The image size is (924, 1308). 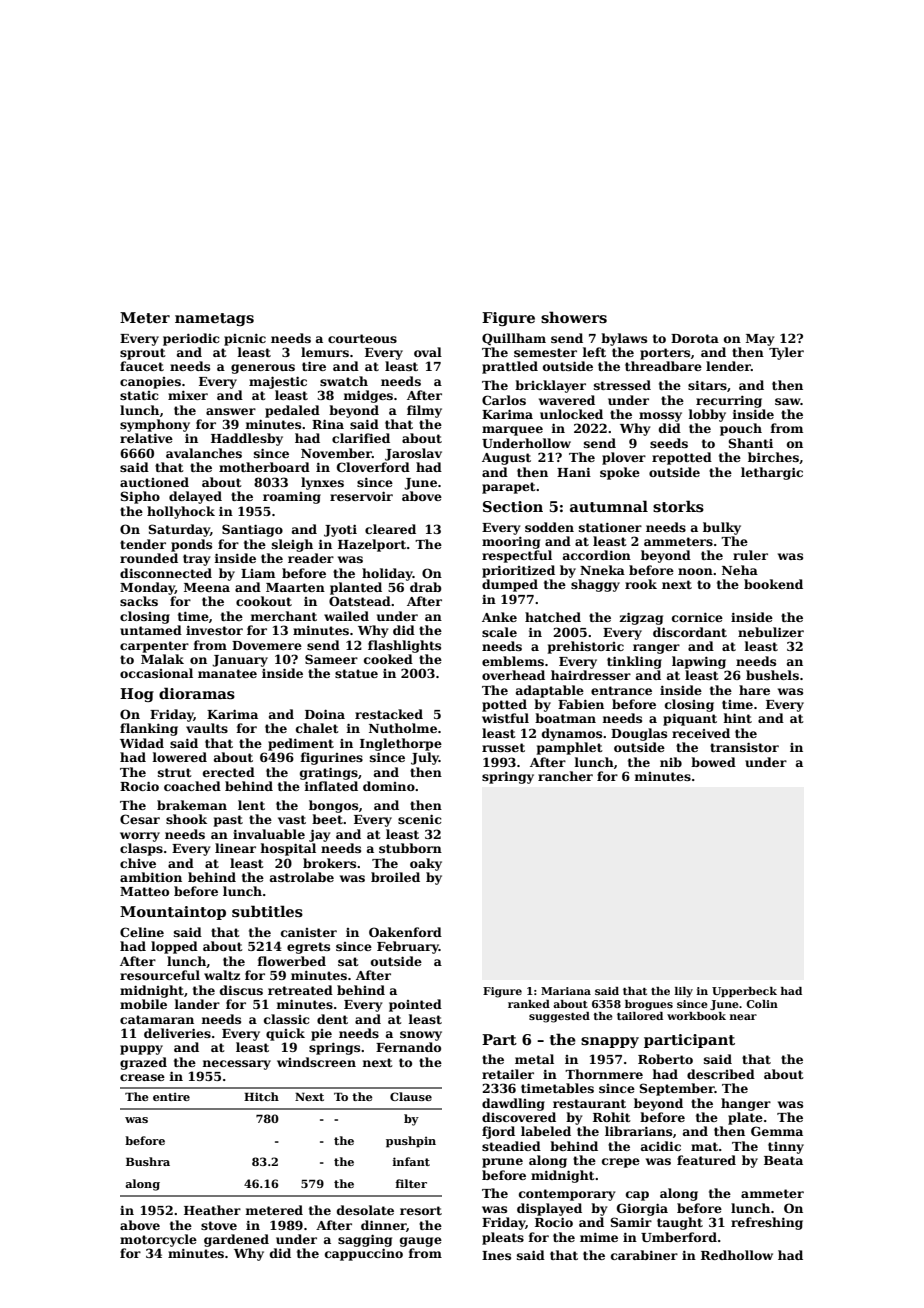 I want to click on Upperbeck, so click(x=744, y=992).
